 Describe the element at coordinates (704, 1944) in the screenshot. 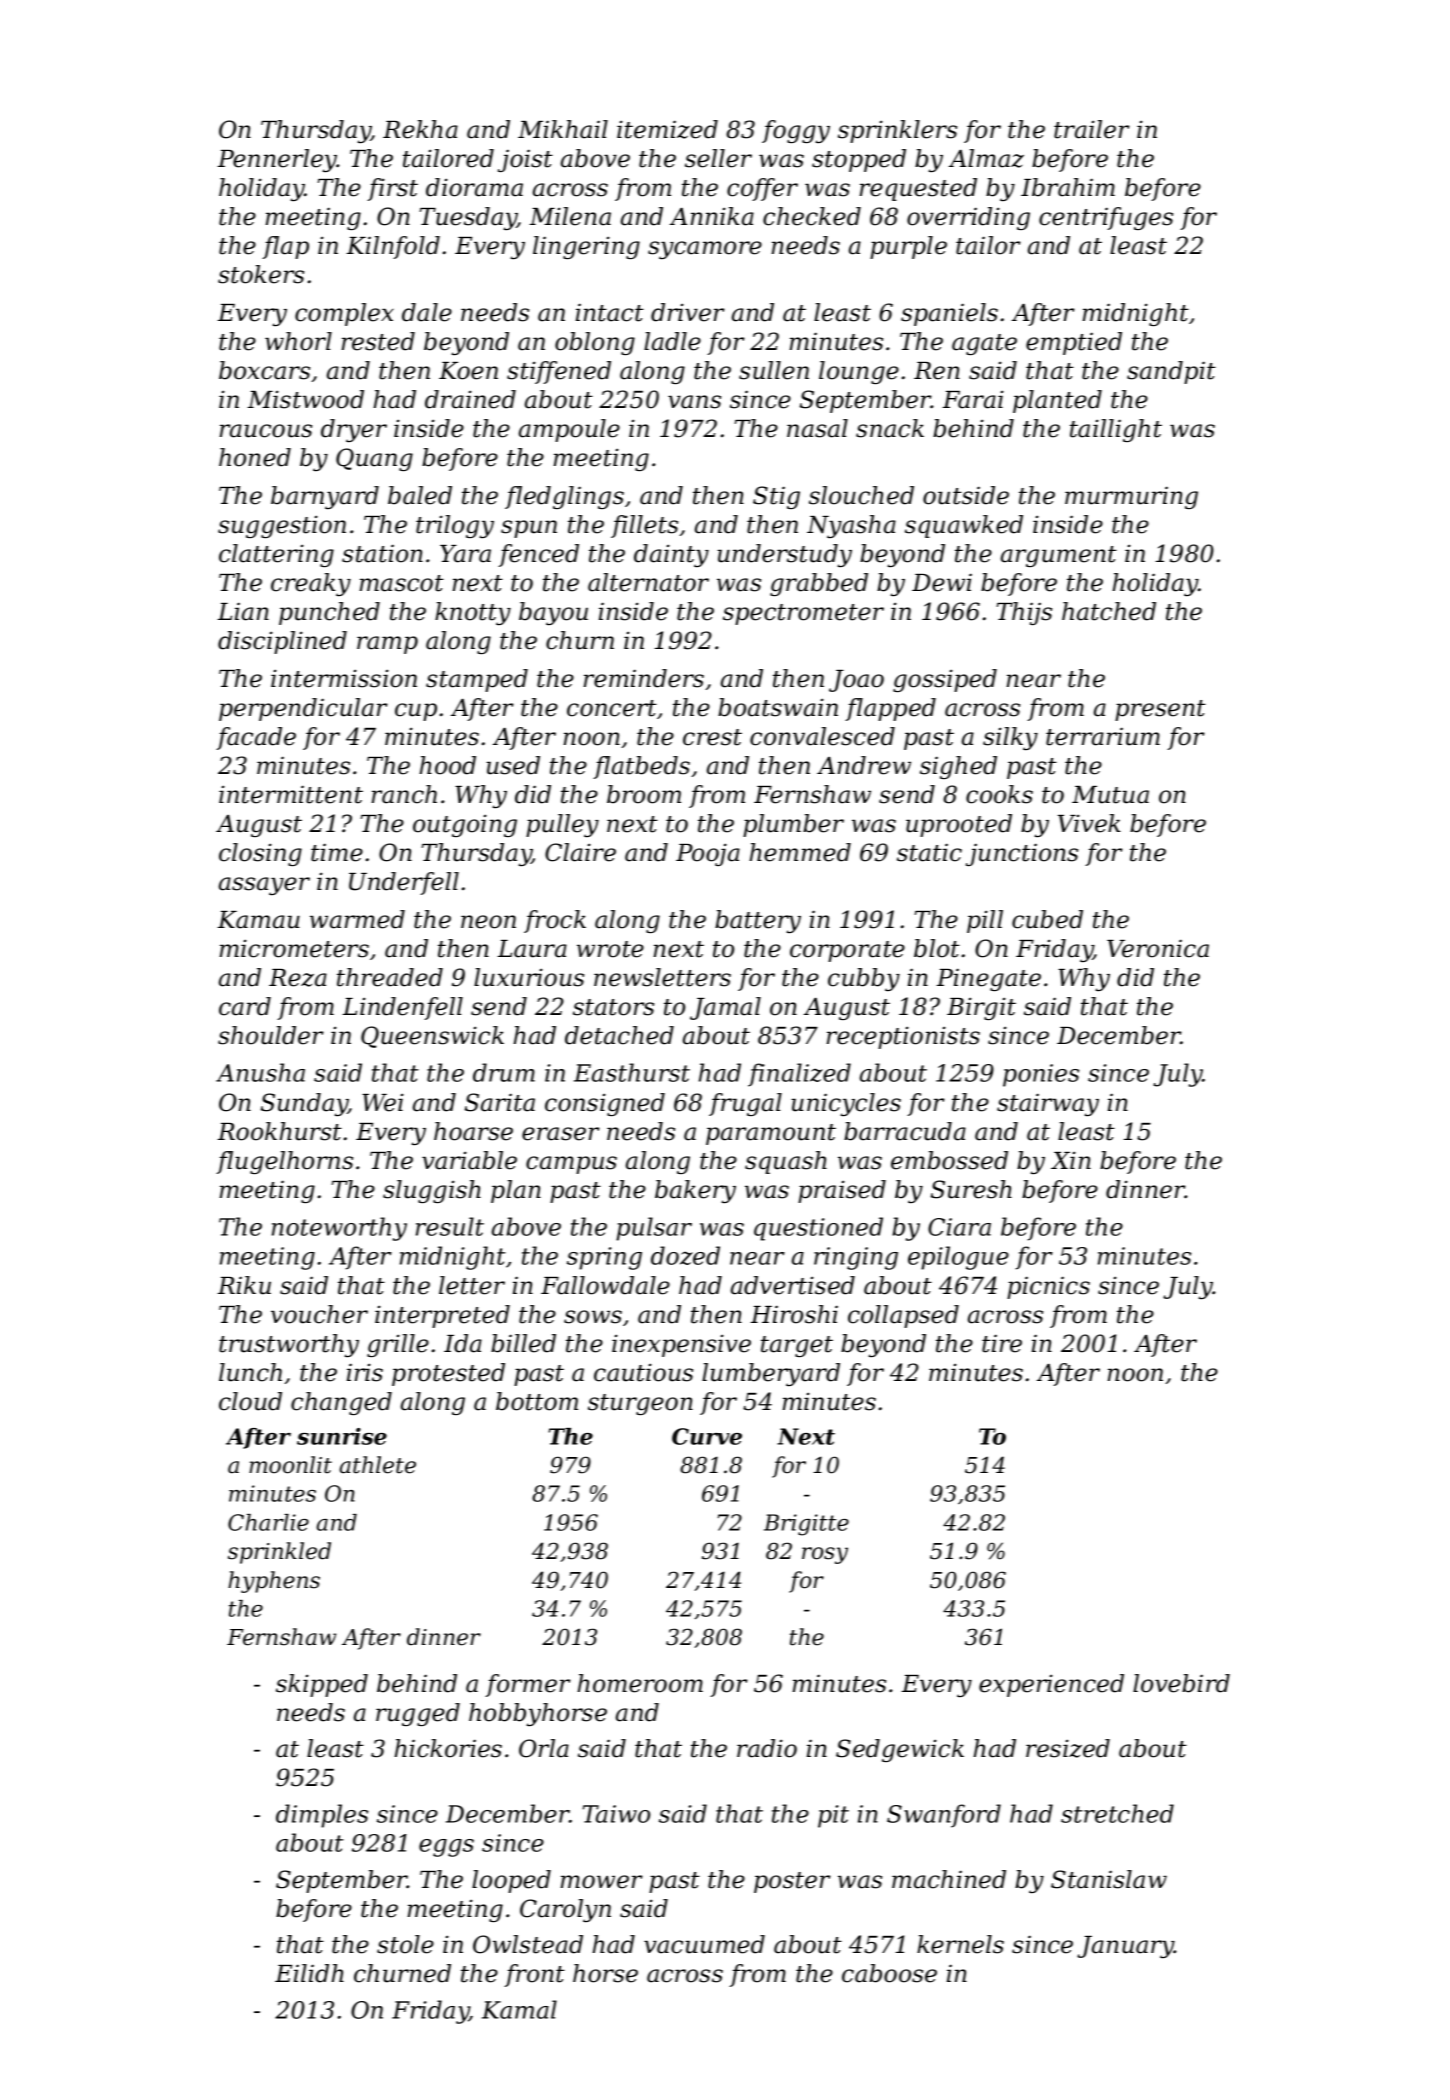

I see `vacuumed` at that location.
